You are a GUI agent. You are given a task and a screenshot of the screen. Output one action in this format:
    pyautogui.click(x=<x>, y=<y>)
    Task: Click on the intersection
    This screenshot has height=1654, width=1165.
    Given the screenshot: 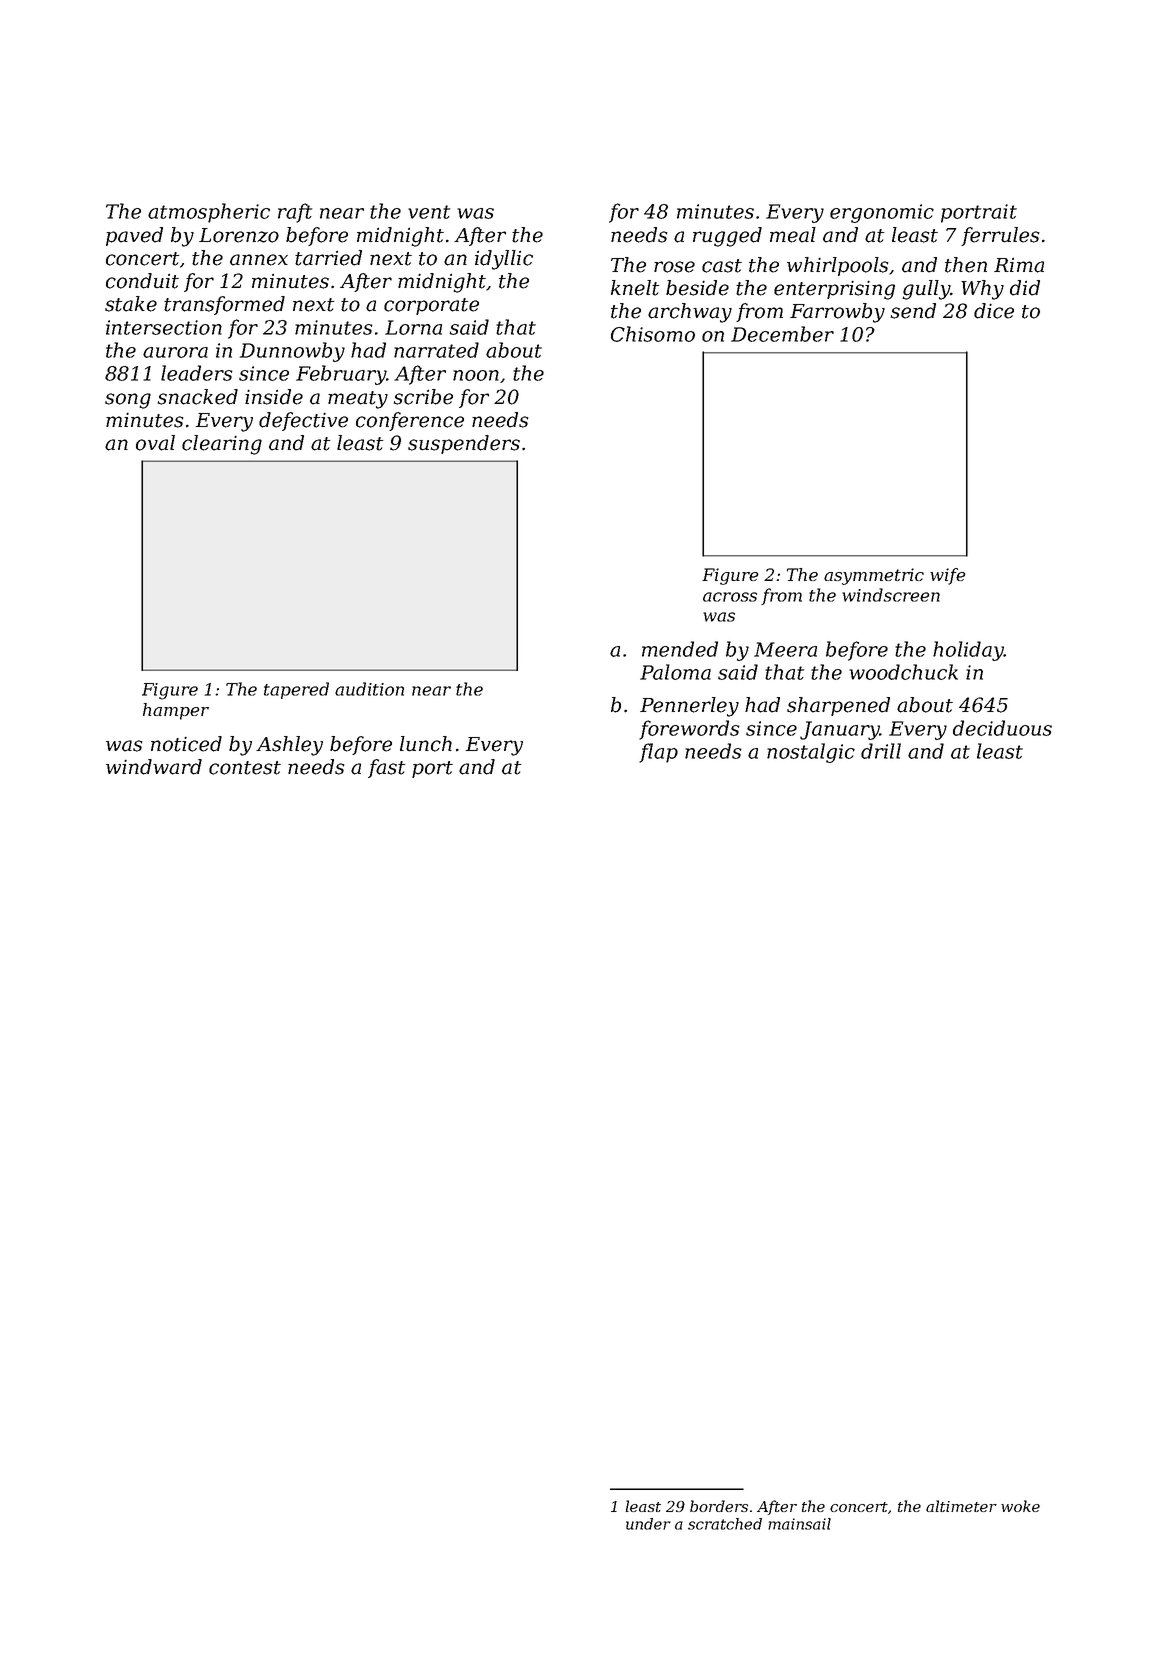 What is the action you would take?
    pyautogui.click(x=164, y=327)
